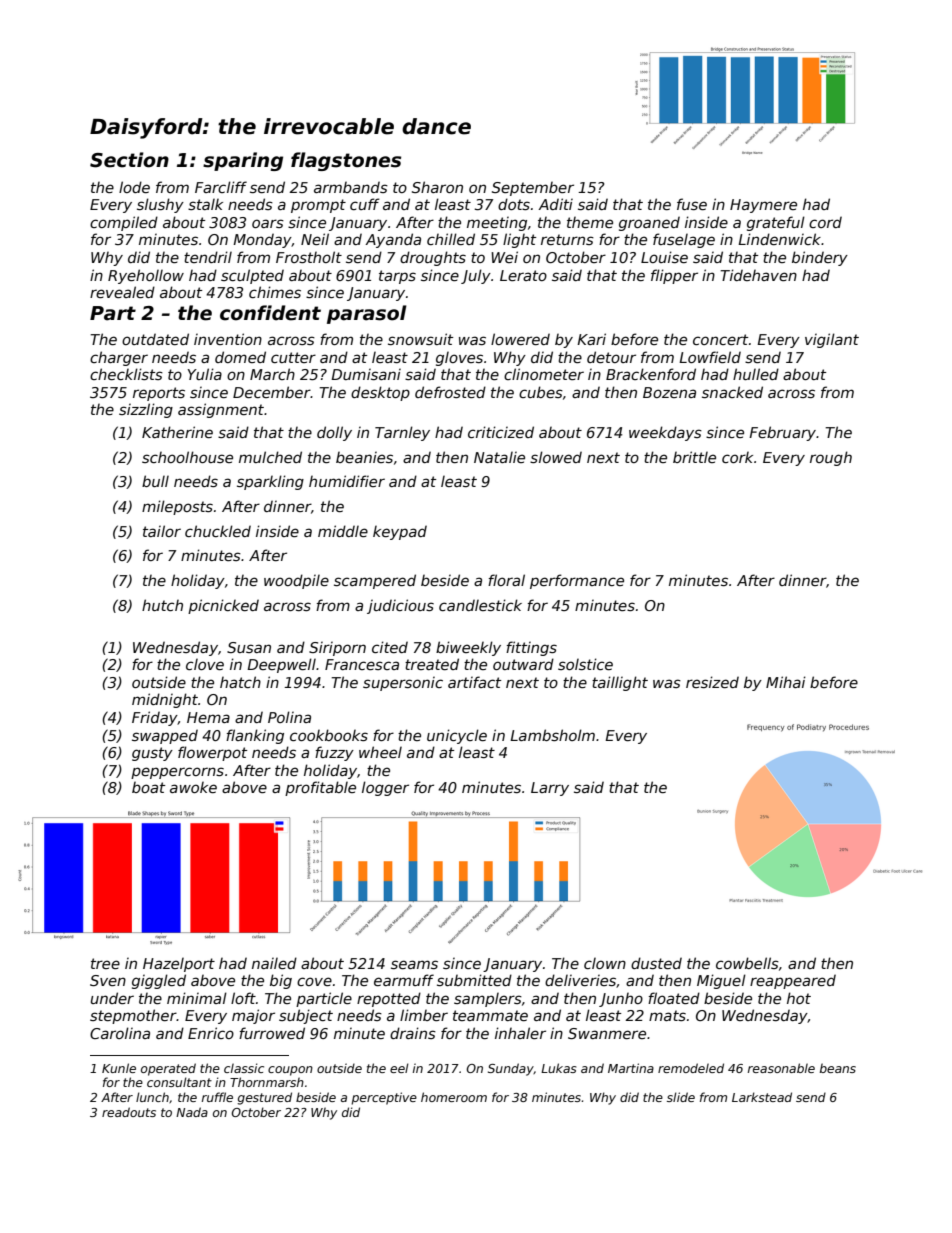  What do you see at coordinates (786, 682) in the page?
I see `Mihai` at bounding box center [786, 682].
